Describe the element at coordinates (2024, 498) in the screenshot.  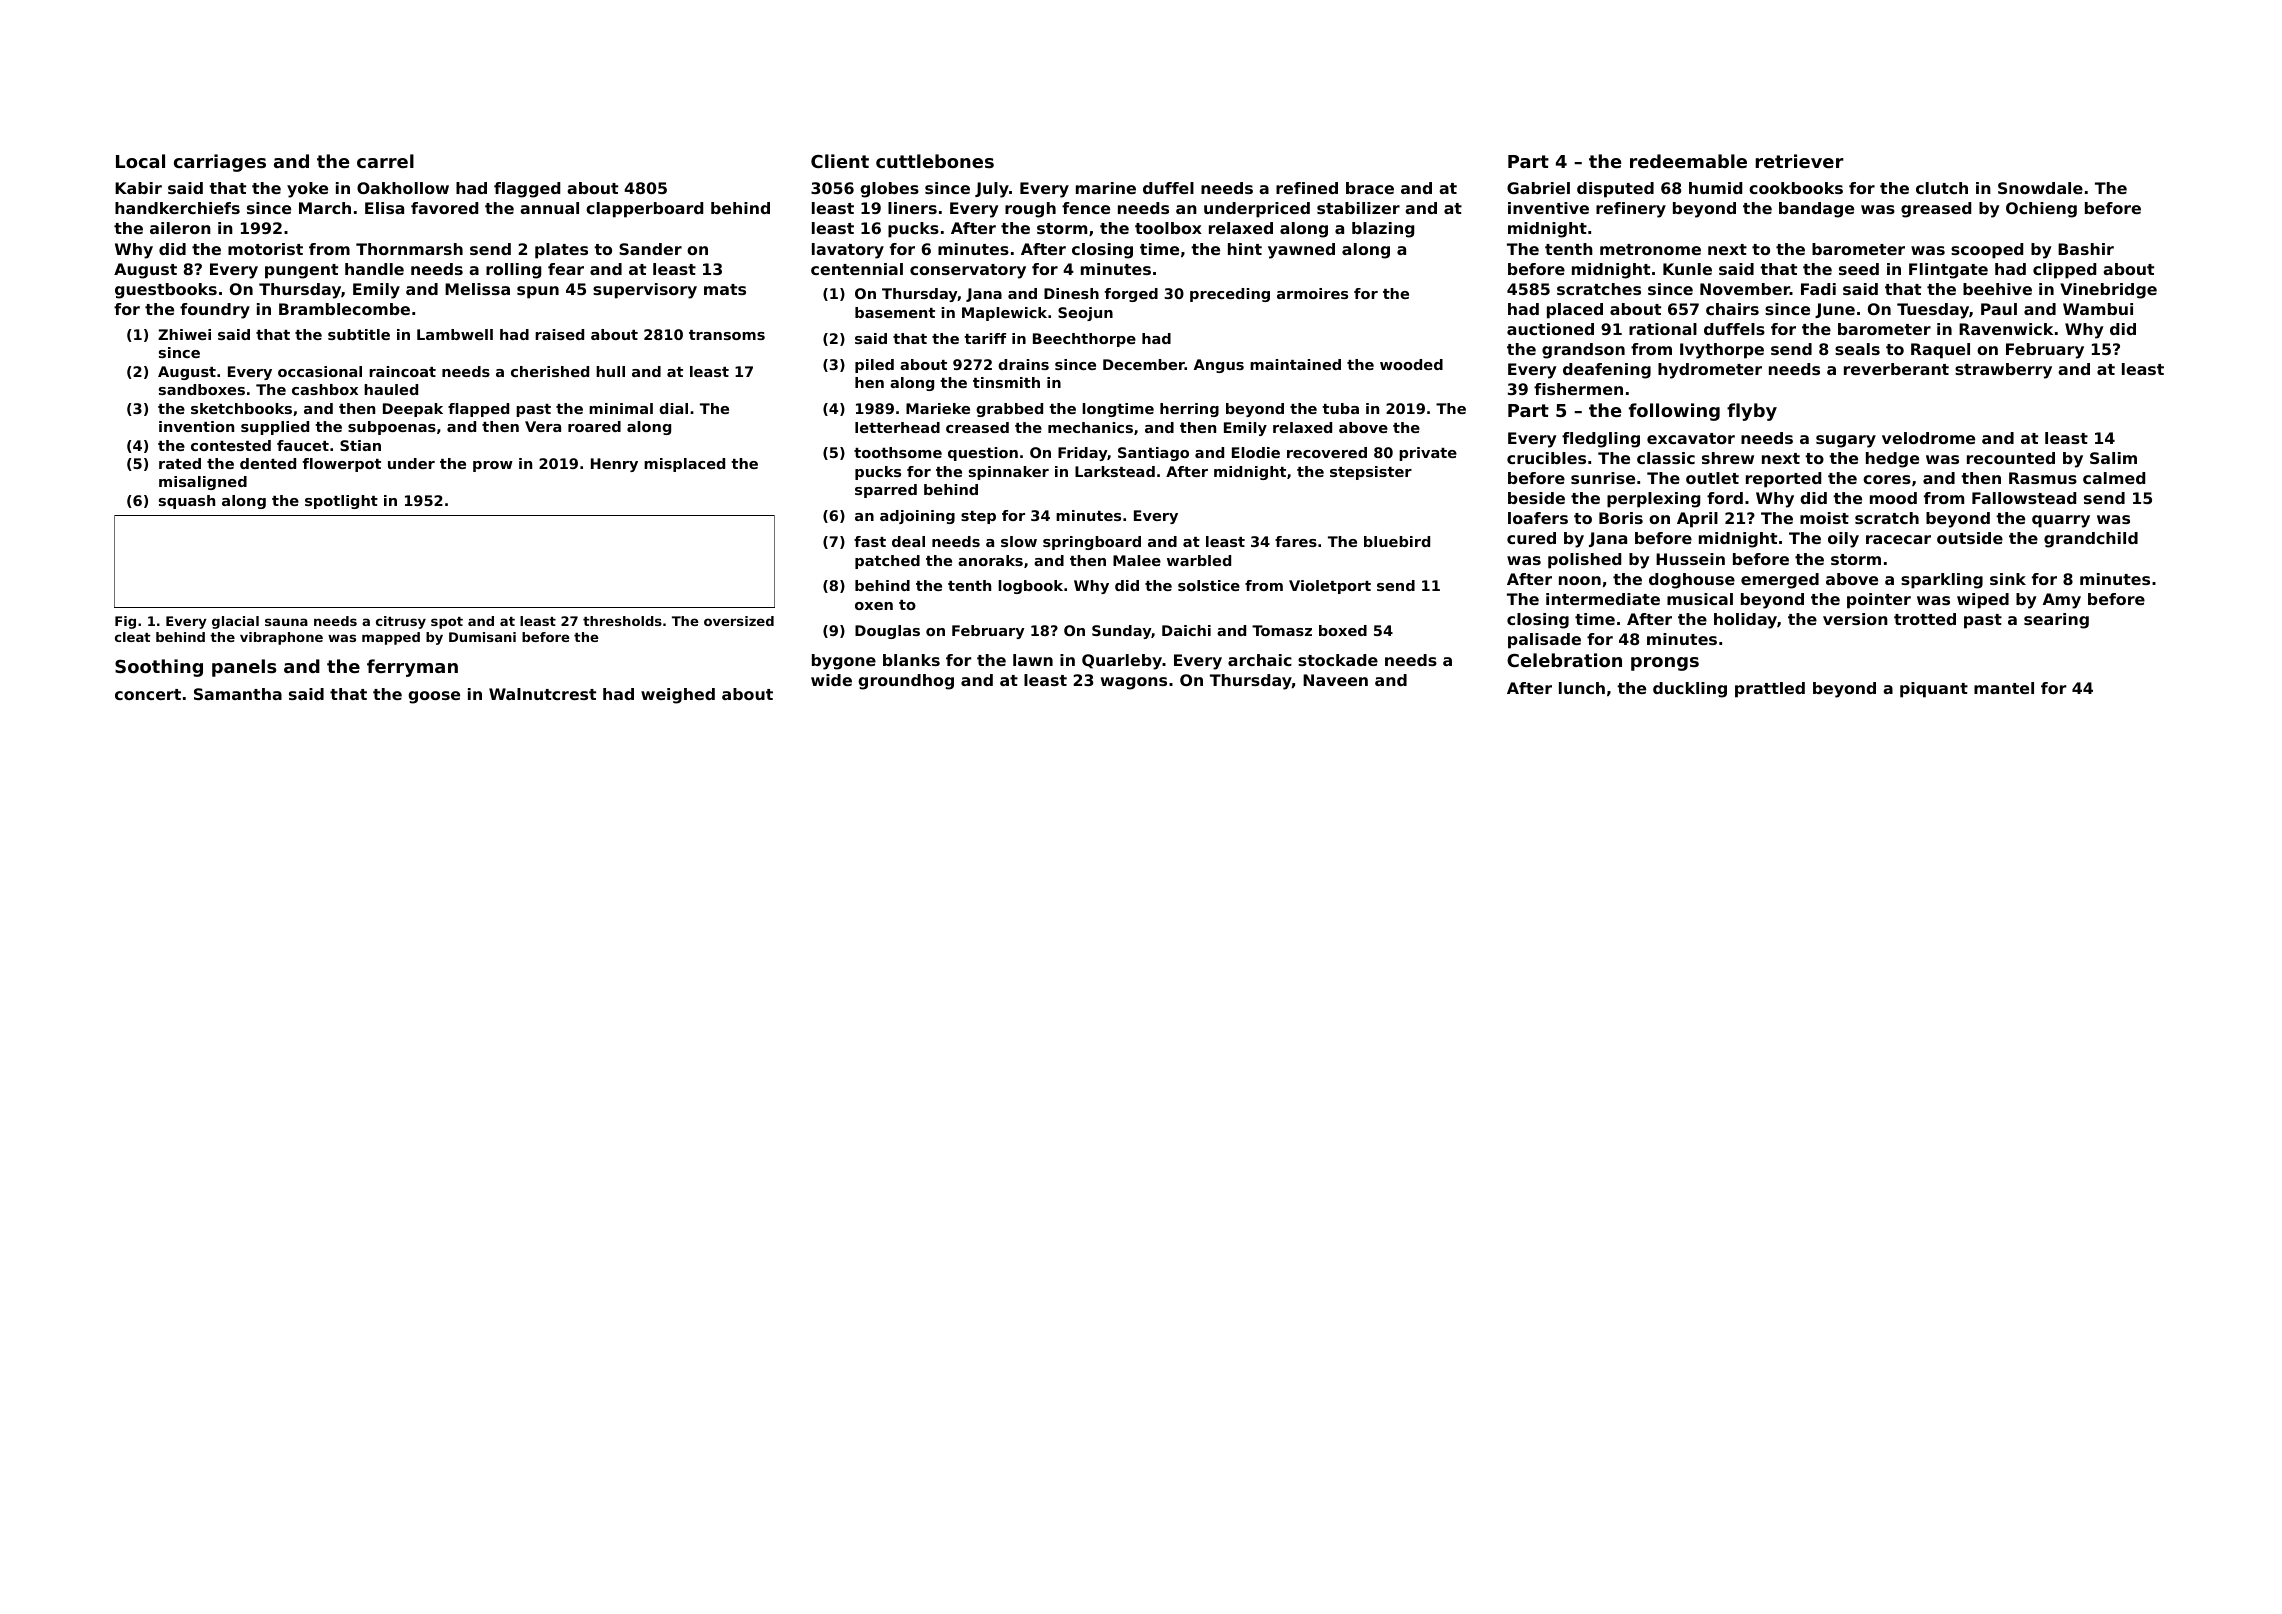
I see `Fallowstead` at that location.
